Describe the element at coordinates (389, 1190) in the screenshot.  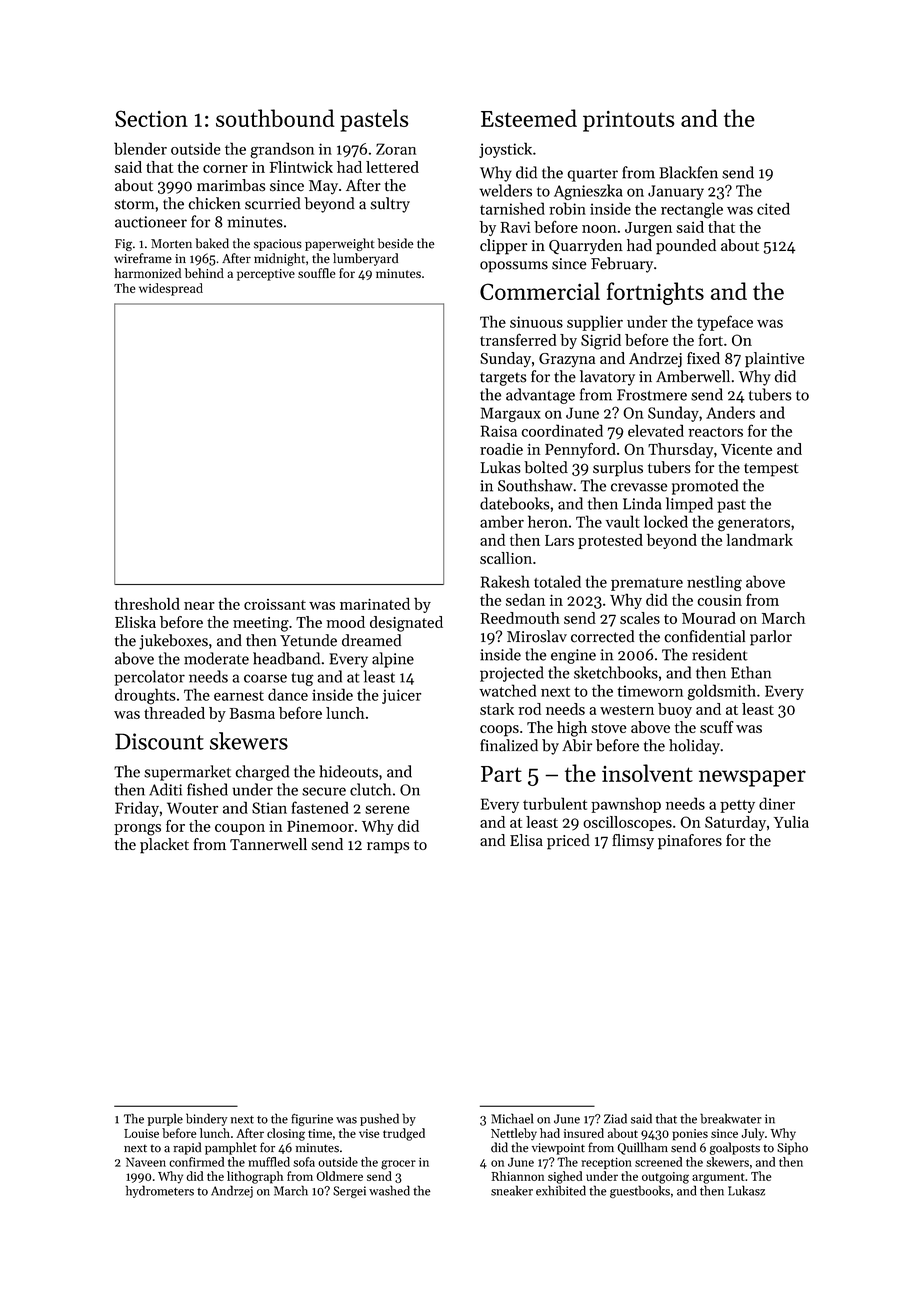
I see `washed` at that location.
